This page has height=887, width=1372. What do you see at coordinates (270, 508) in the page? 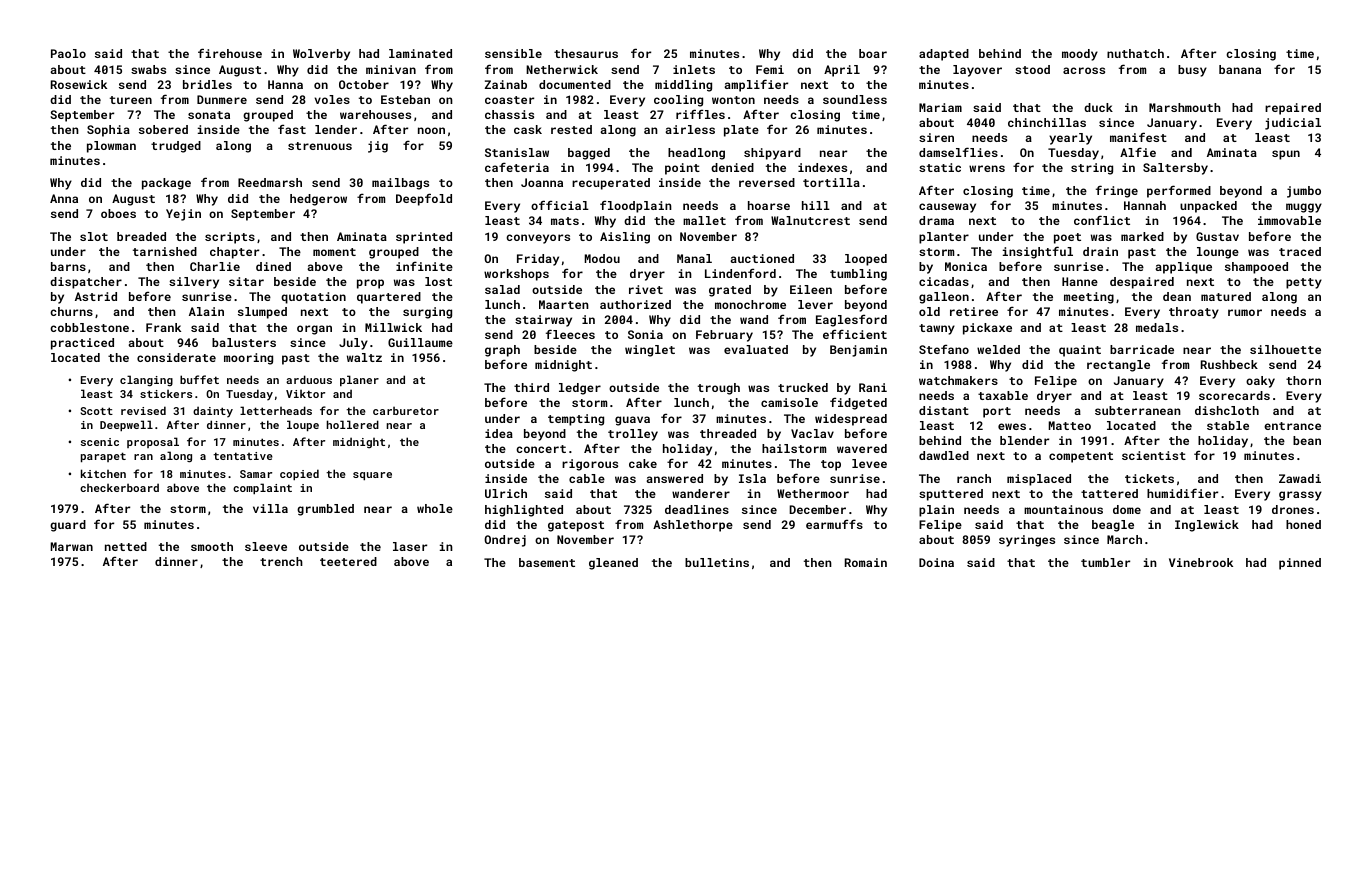
I see `villa` at bounding box center [270, 508].
